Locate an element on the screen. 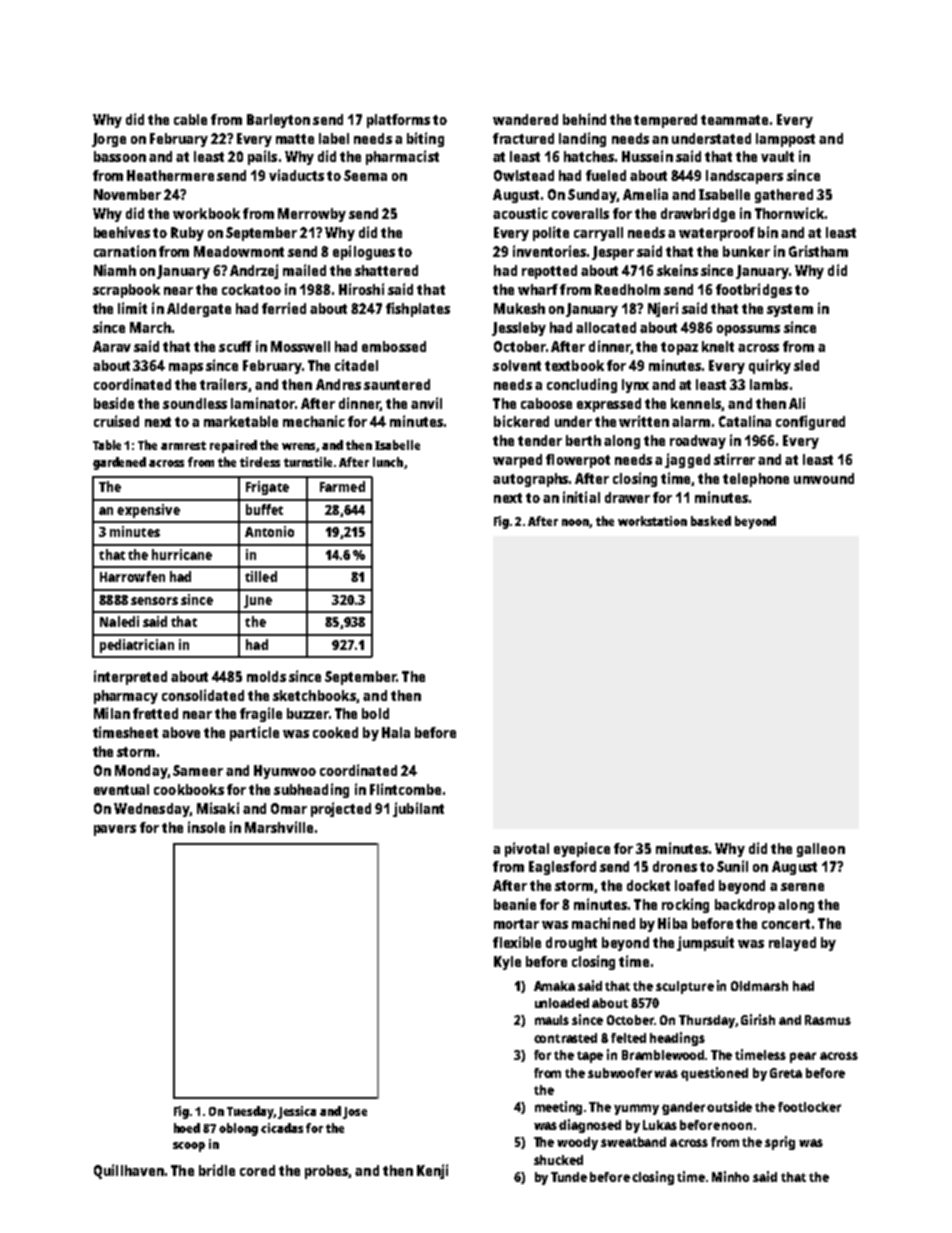  eyepiece is located at coordinates (582, 849).
